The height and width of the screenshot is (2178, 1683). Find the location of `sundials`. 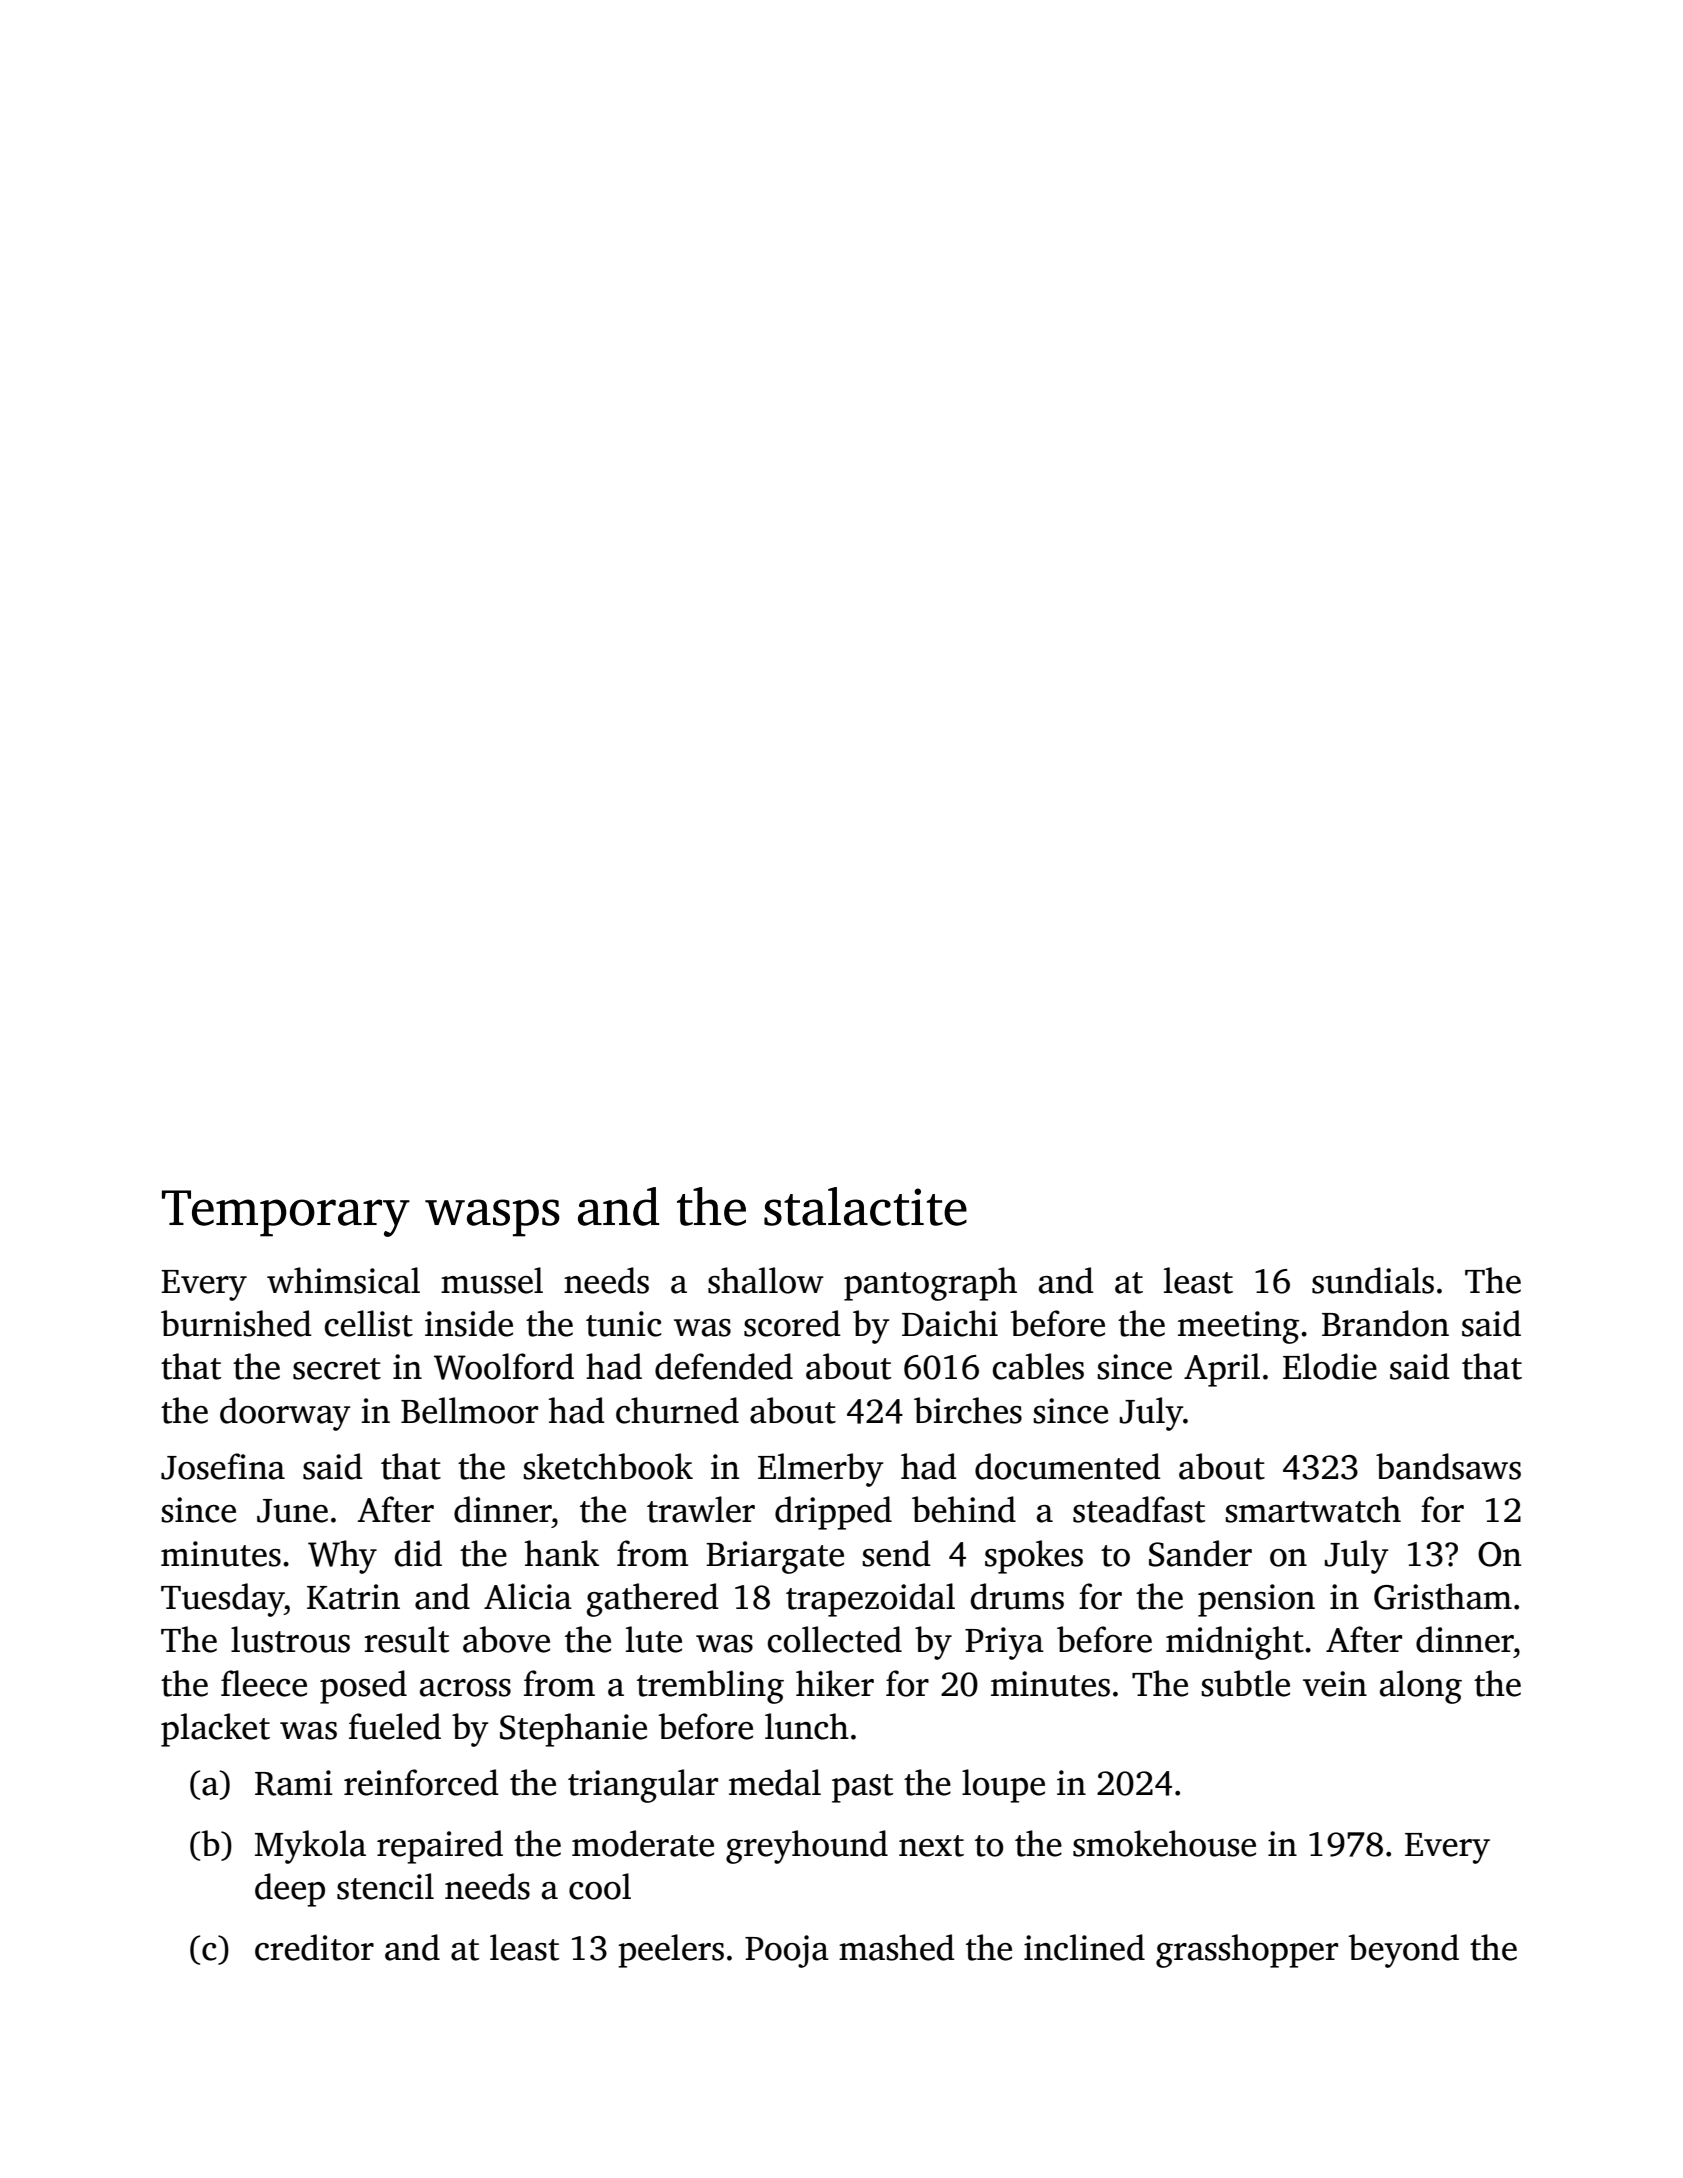

sundials is located at coordinates (1373, 1280).
